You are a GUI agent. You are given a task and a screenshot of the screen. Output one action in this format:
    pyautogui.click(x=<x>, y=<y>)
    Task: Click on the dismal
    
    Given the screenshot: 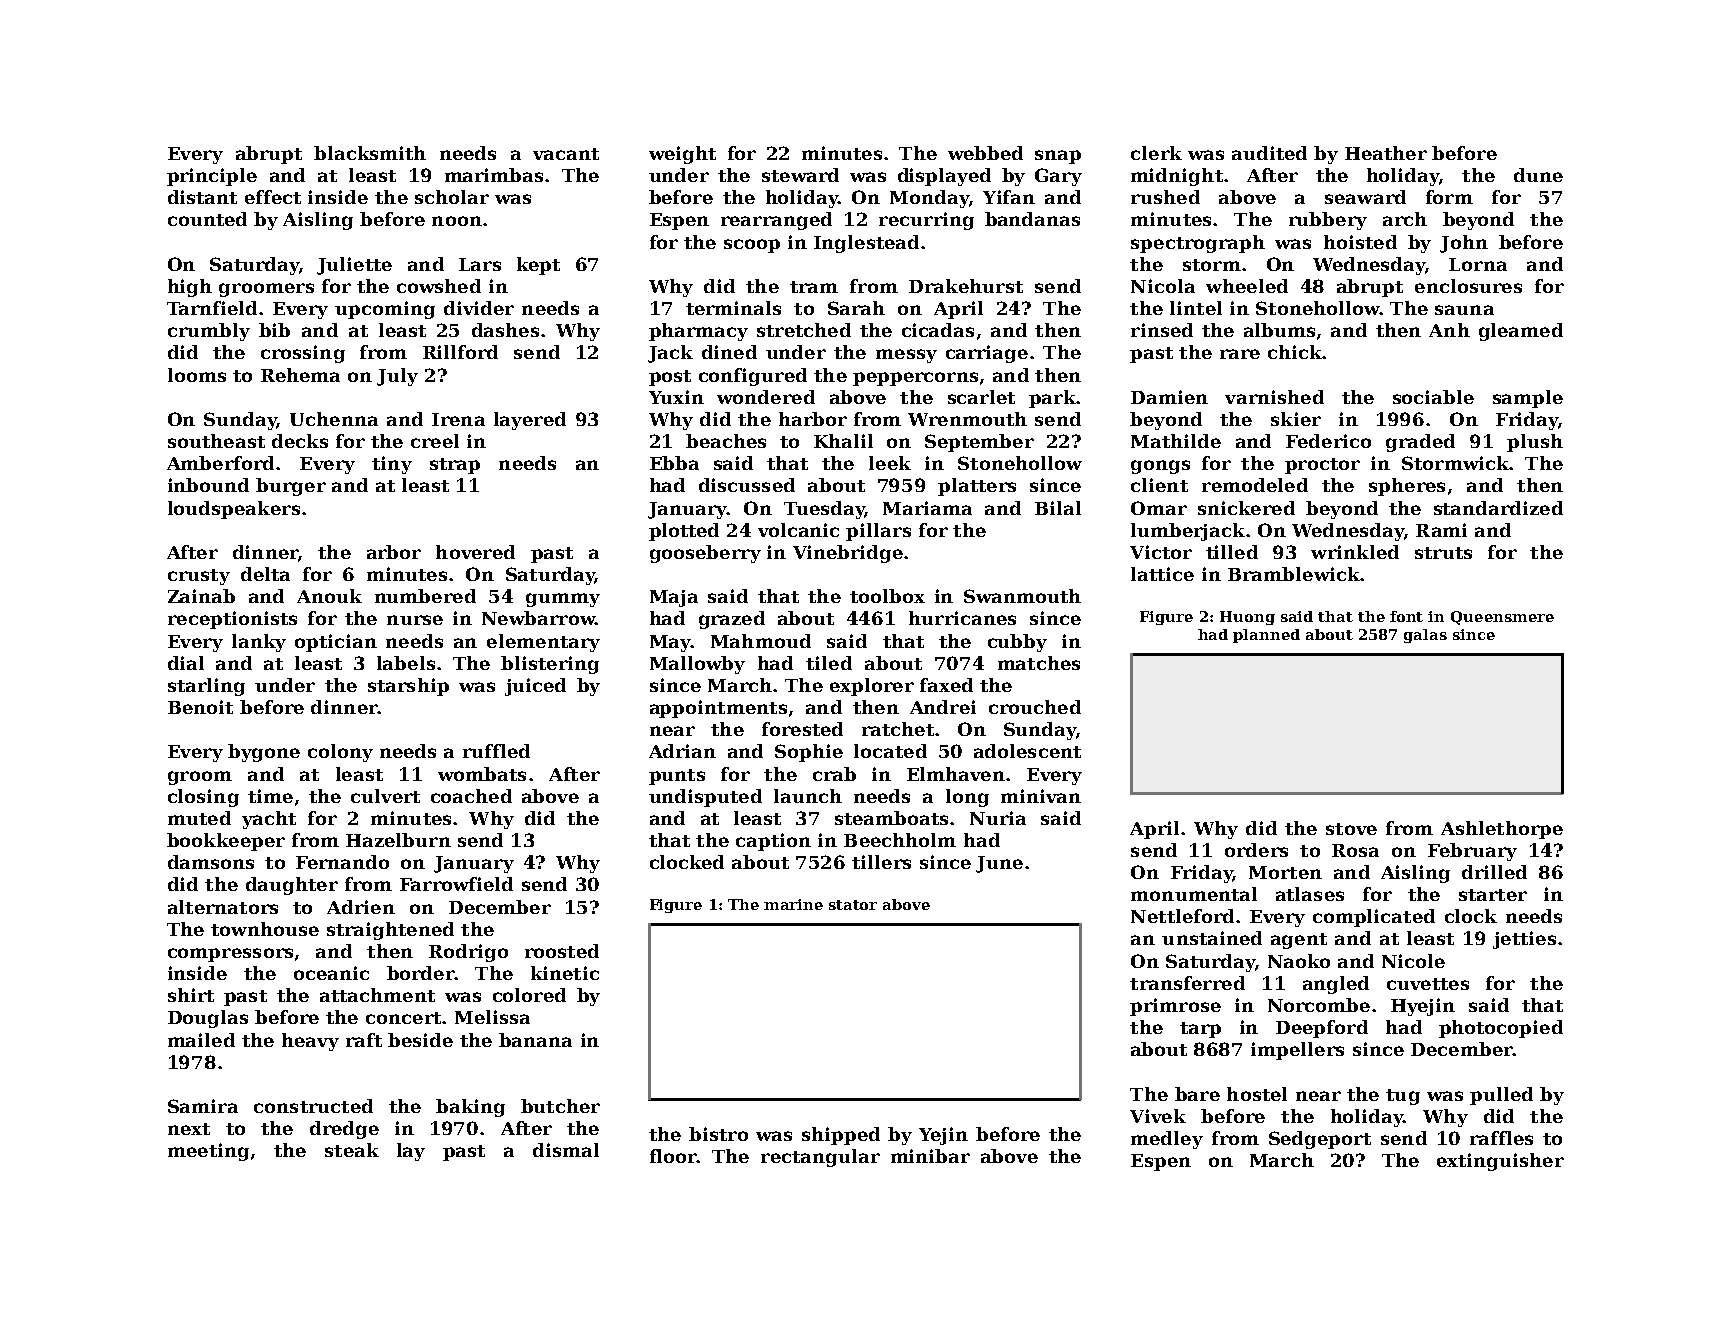 What is the action you would take?
    pyautogui.click(x=566, y=1150)
